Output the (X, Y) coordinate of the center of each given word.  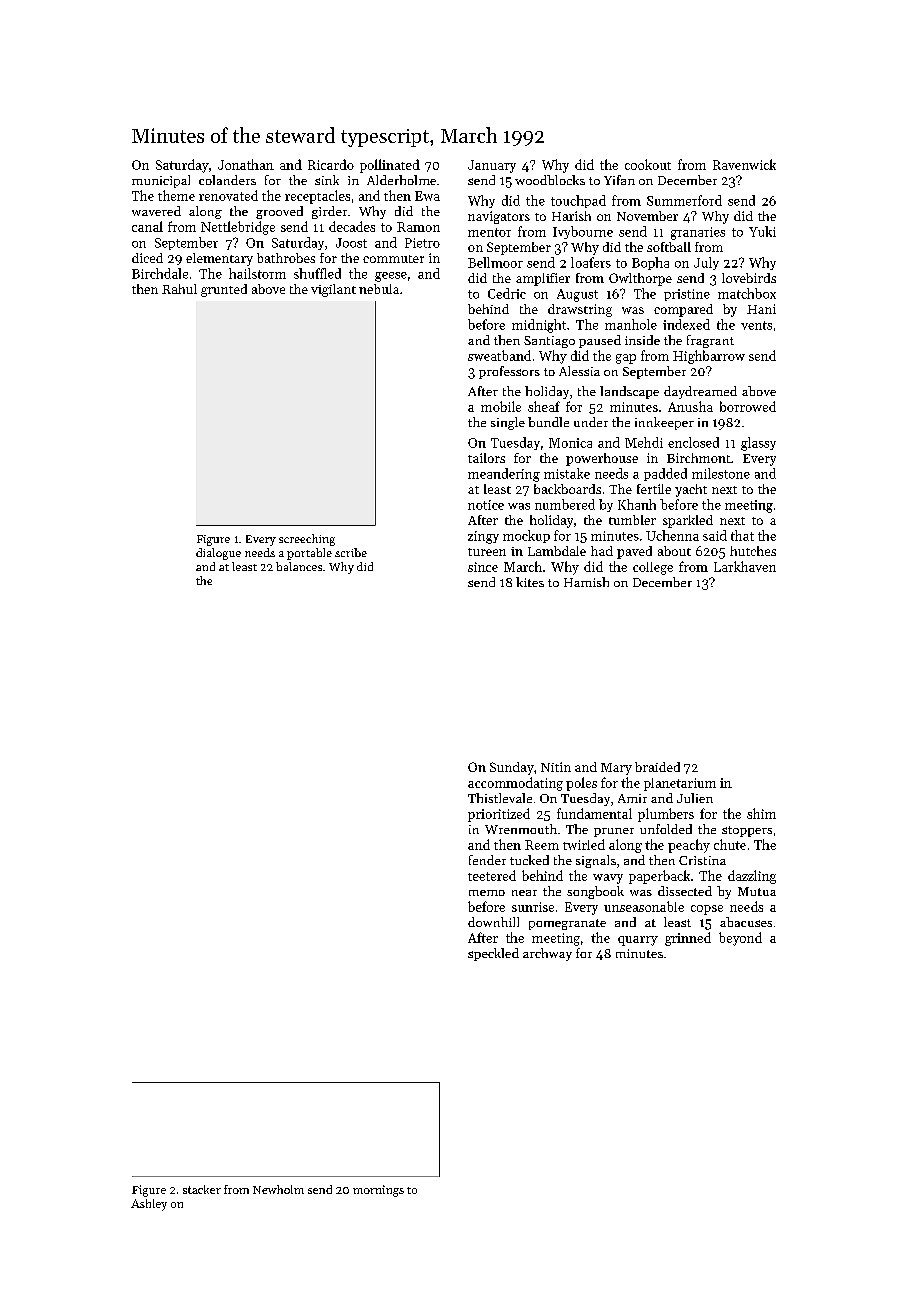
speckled (493, 954)
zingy (483, 537)
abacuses (746, 922)
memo (487, 893)
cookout (648, 164)
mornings (378, 1191)
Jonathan (246, 164)
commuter (393, 259)
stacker (202, 1189)
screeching (307, 540)
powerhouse (602, 459)
